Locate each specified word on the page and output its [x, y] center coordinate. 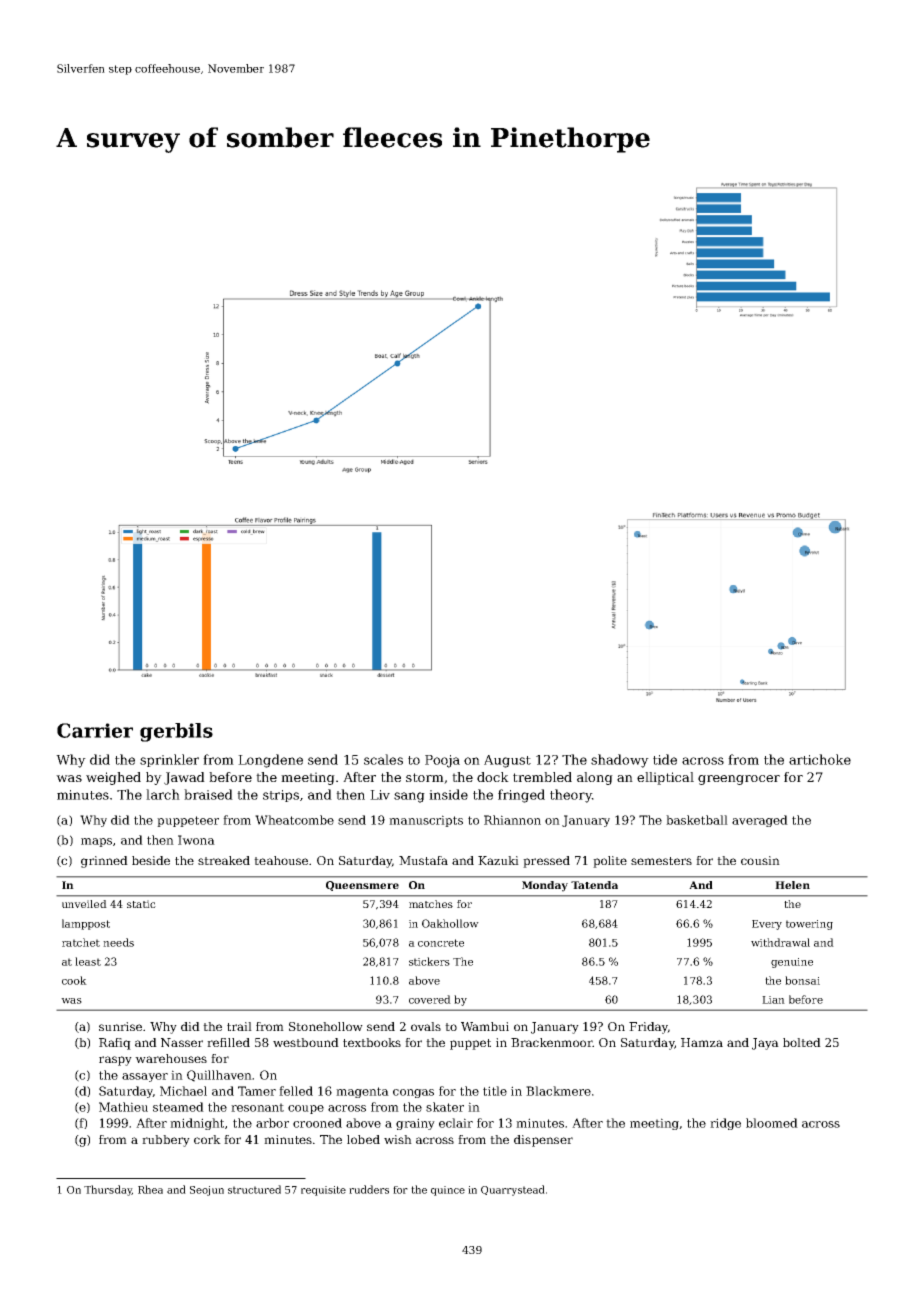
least [88, 961]
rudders [369, 1189]
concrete [441, 943]
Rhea [150, 1189]
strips [281, 796]
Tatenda [594, 885]
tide [665, 759]
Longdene [270, 761]
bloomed [772, 1123]
